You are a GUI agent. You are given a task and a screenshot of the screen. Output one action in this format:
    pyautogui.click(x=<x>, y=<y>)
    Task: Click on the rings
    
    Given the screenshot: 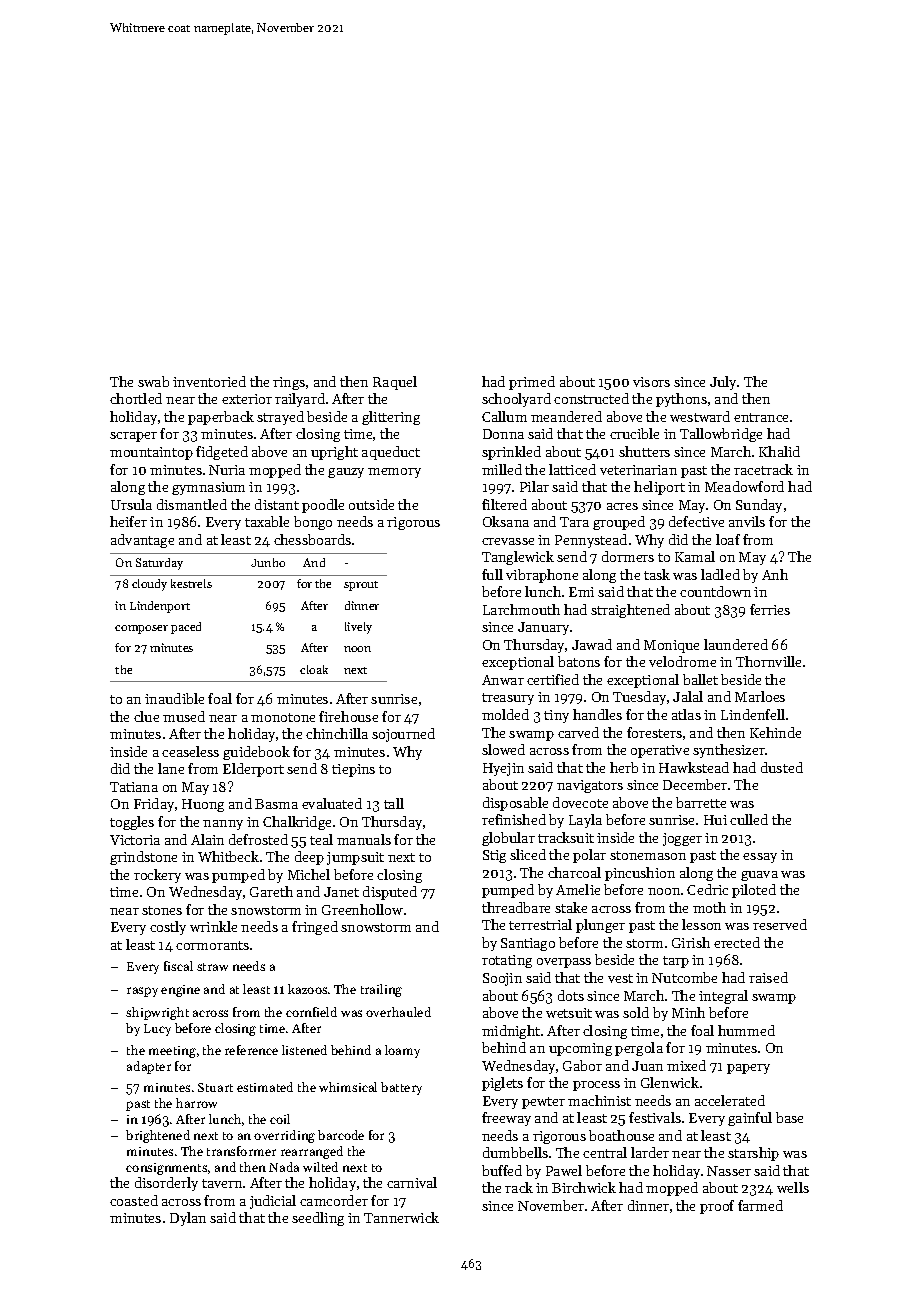 What is the action you would take?
    pyautogui.click(x=289, y=383)
